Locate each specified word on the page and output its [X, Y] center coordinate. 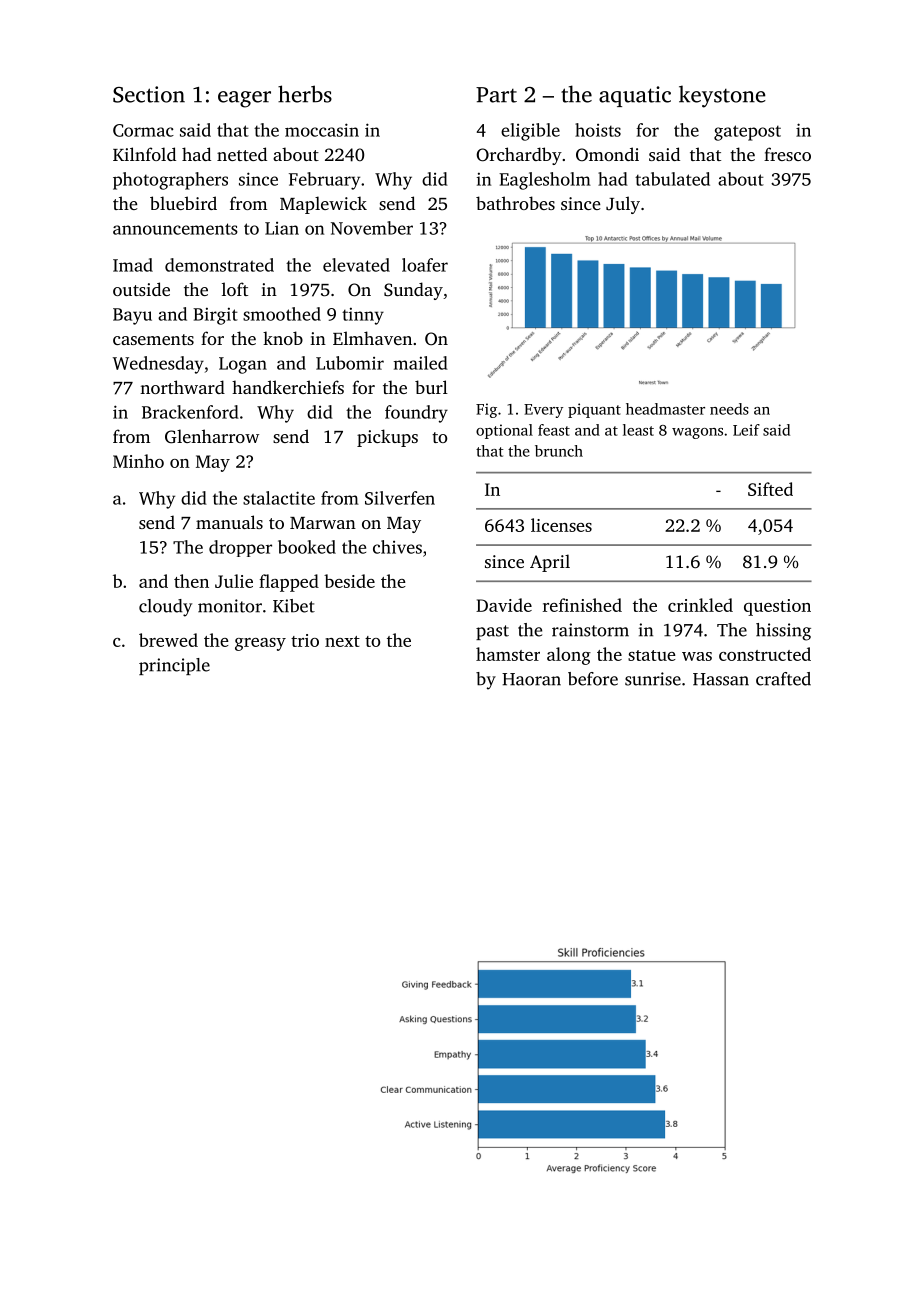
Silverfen [400, 498]
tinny [363, 316]
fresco [787, 154]
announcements [175, 229]
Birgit [215, 316]
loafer [425, 265]
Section [149, 94]
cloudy [165, 608]
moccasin [322, 130]
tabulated [672, 179]
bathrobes [515, 203]
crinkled [700, 605]
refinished [582, 605]
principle [174, 666]
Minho [138, 461]
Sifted [770, 489]
